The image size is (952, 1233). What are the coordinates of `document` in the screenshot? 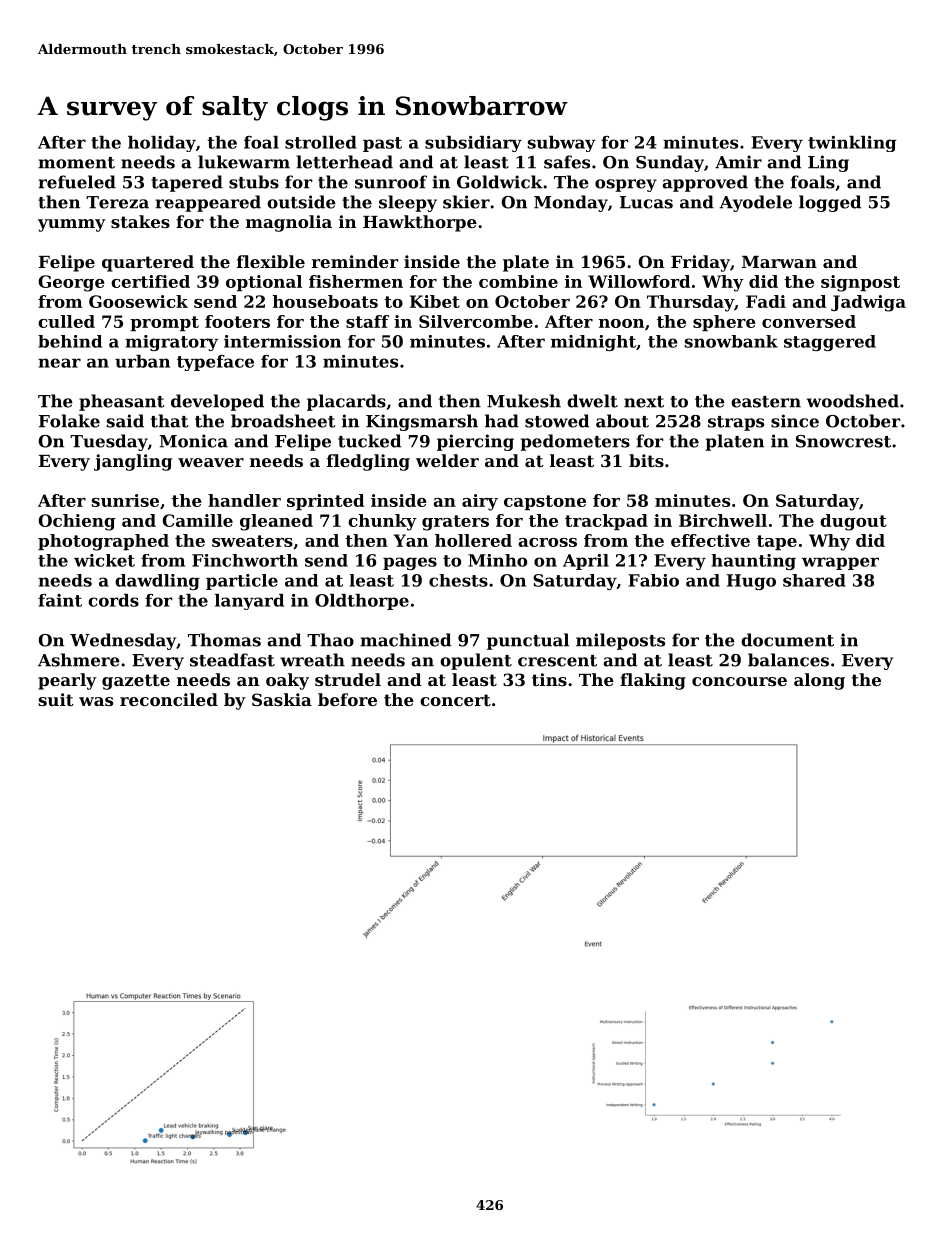 It's located at (787, 640).
